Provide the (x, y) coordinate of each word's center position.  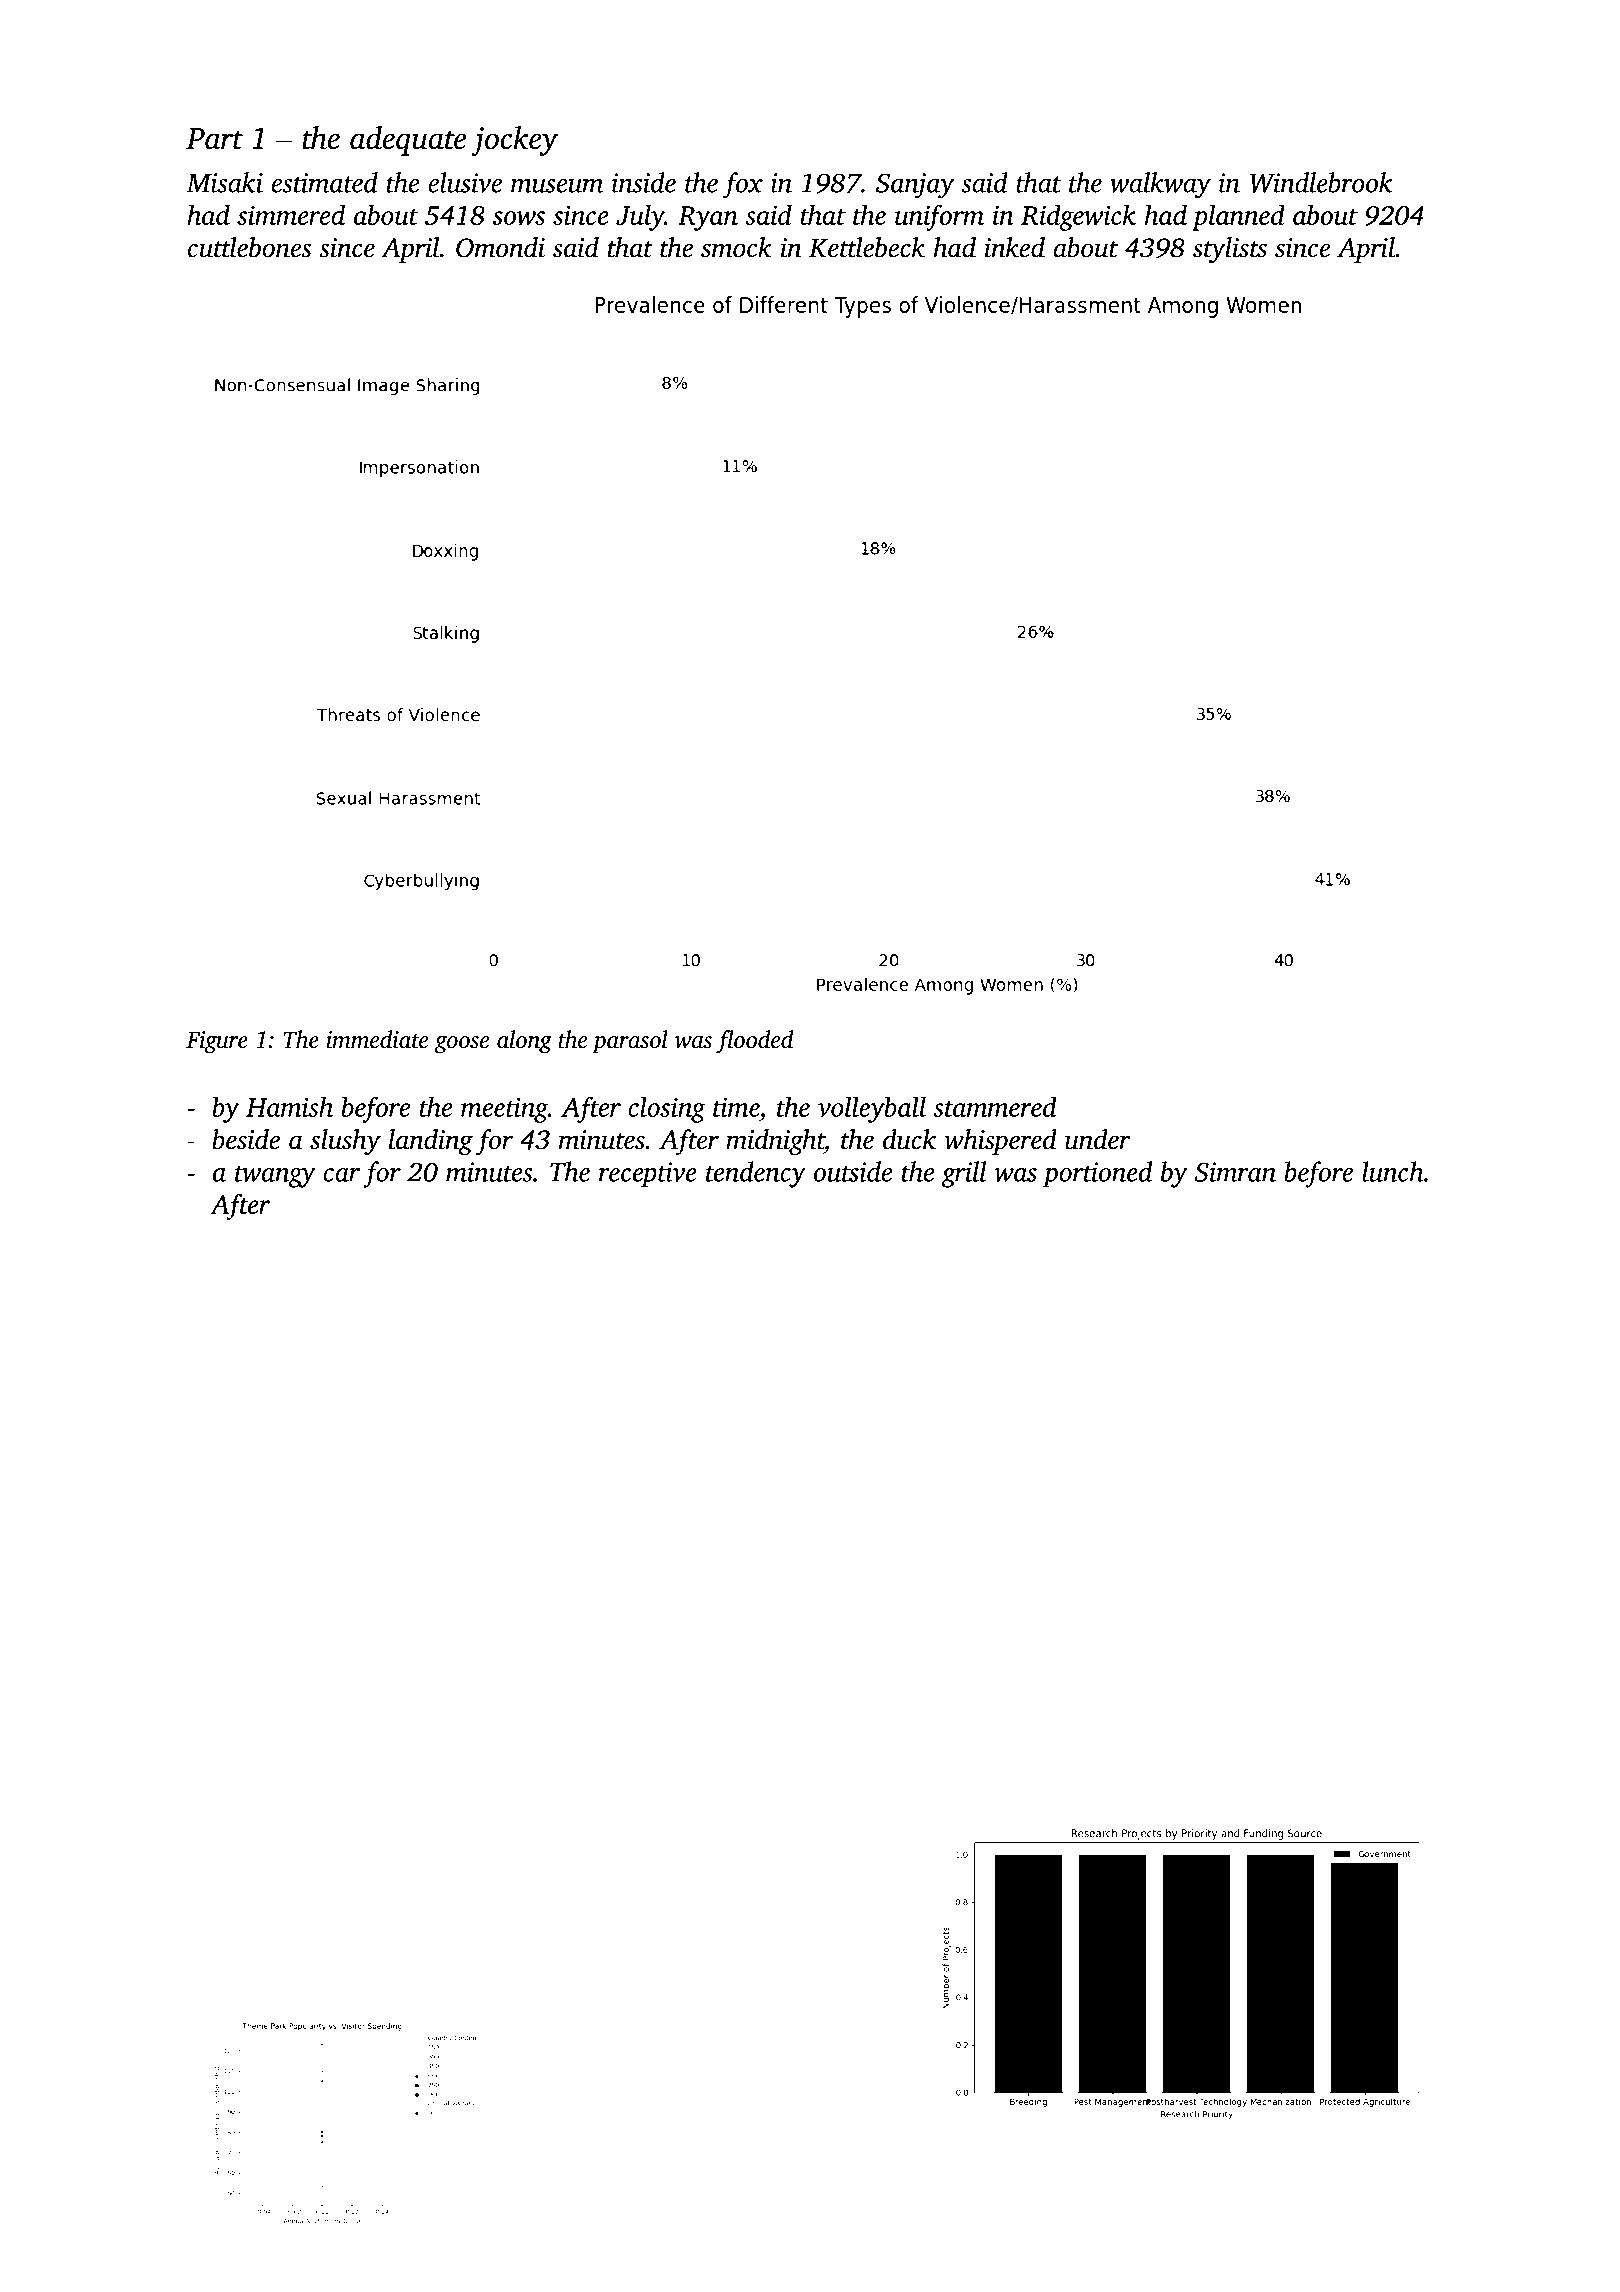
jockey (514, 141)
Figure (217, 1042)
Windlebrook (1321, 182)
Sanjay (915, 186)
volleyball (872, 1109)
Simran (1235, 1172)
